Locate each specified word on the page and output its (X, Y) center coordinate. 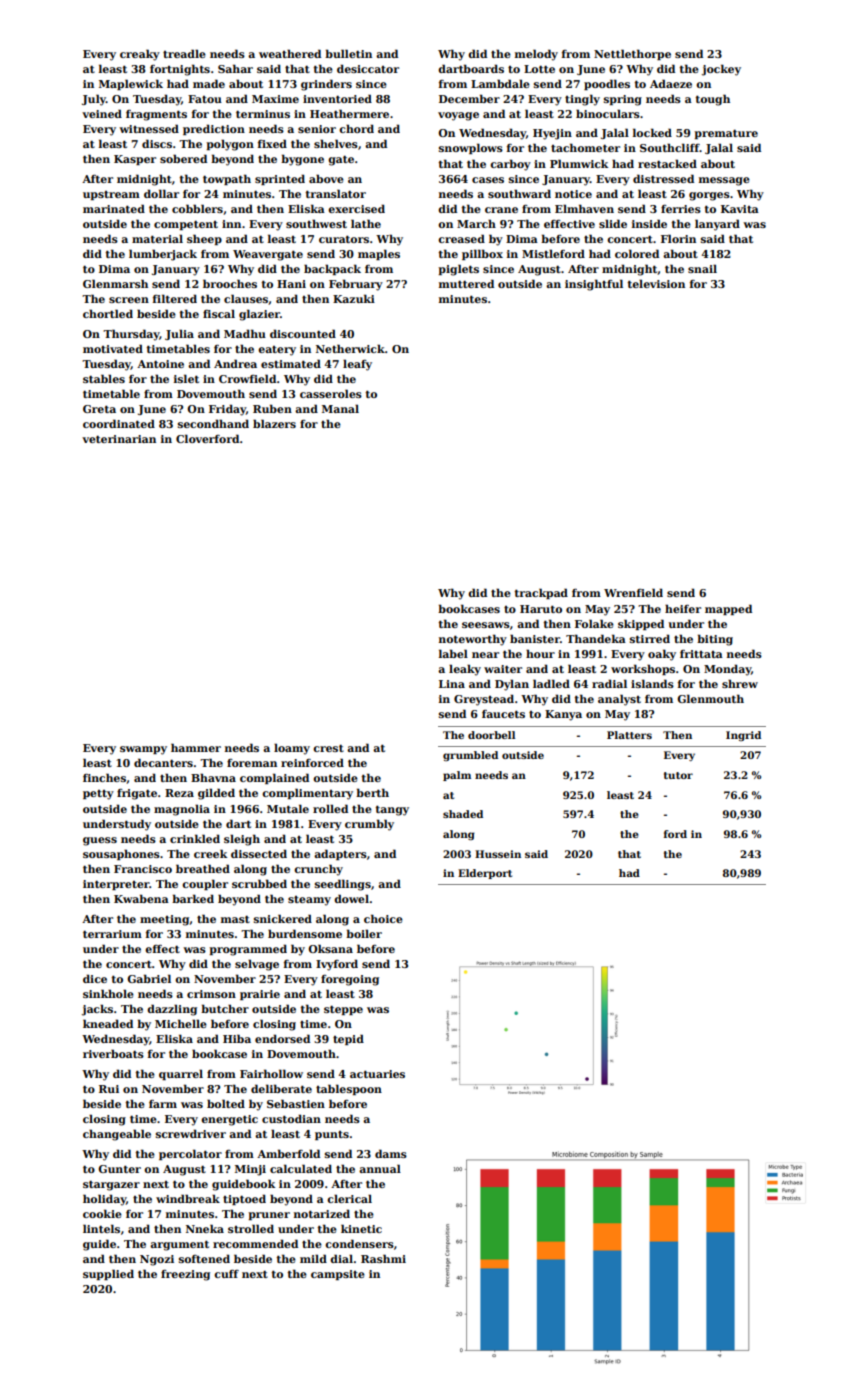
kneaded (108, 1023)
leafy (357, 365)
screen (129, 300)
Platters (629, 735)
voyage (458, 116)
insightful (594, 285)
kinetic (361, 1228)
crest (328, 748)
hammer (196, 747)
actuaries (377, 1074)
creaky (140, 55)
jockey (721, 70)
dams (391, 1153)
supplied (108, 1274)
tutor (678, 775)
